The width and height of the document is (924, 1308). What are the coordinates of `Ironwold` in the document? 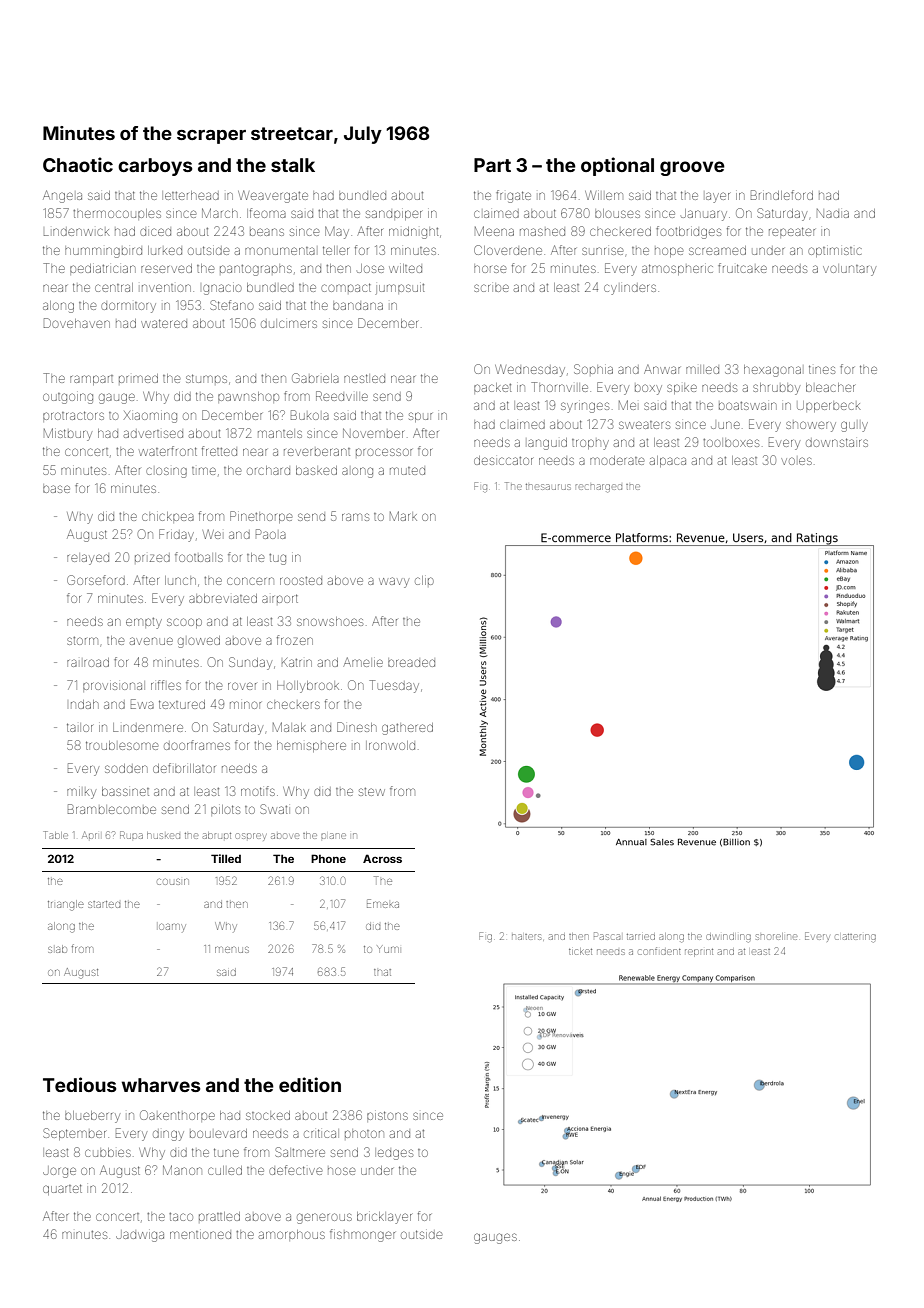 It's located at (390, 745).
